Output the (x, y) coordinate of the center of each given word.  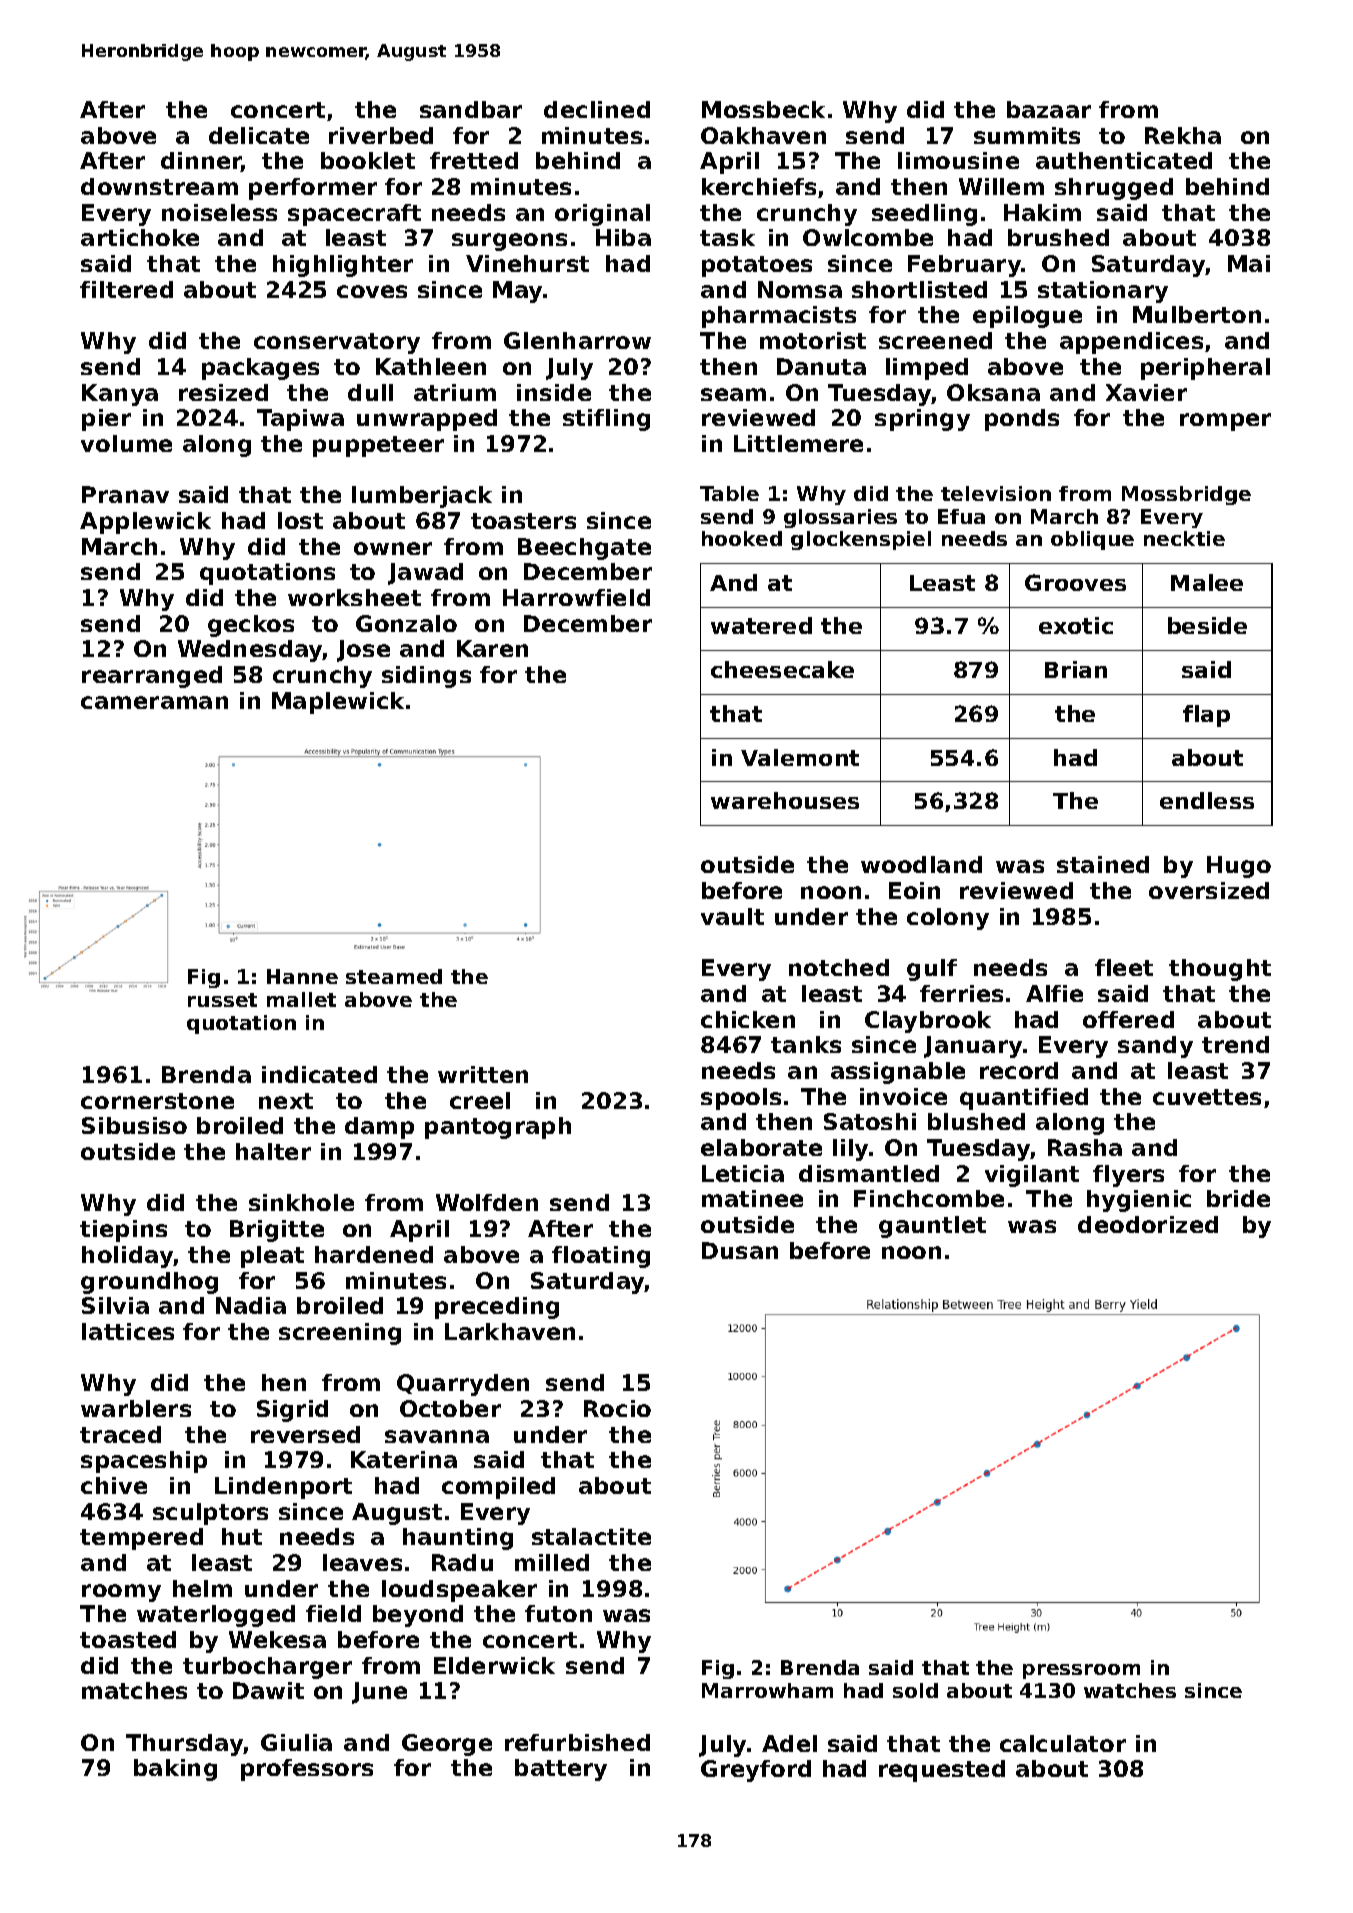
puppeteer (378, 446)
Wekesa (277, 1639)
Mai (1249, 263)
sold (915, 1690)
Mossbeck (763, 109)
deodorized (1148, 1224)
